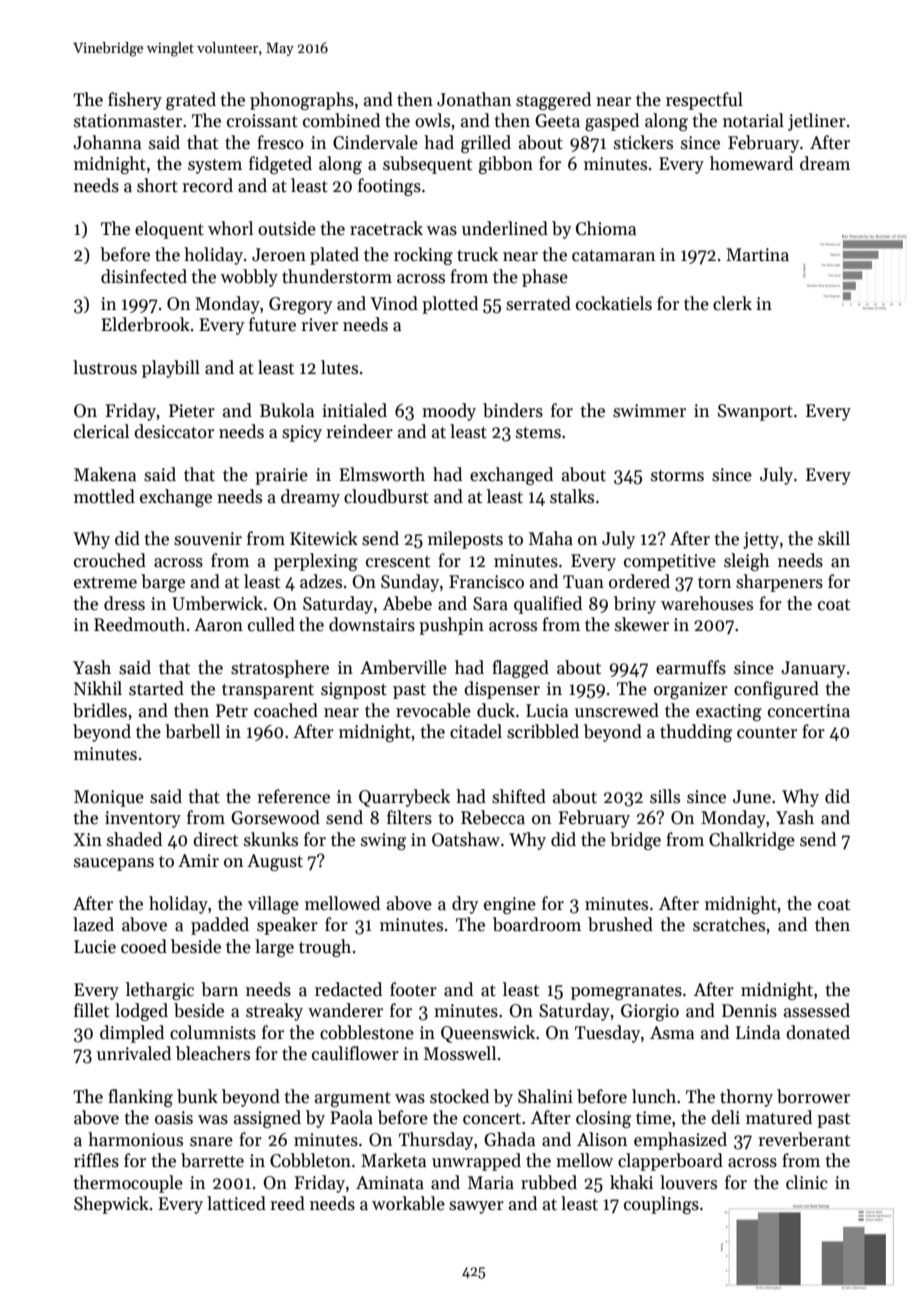  I want to click on bunk, so click(197, 1096).
